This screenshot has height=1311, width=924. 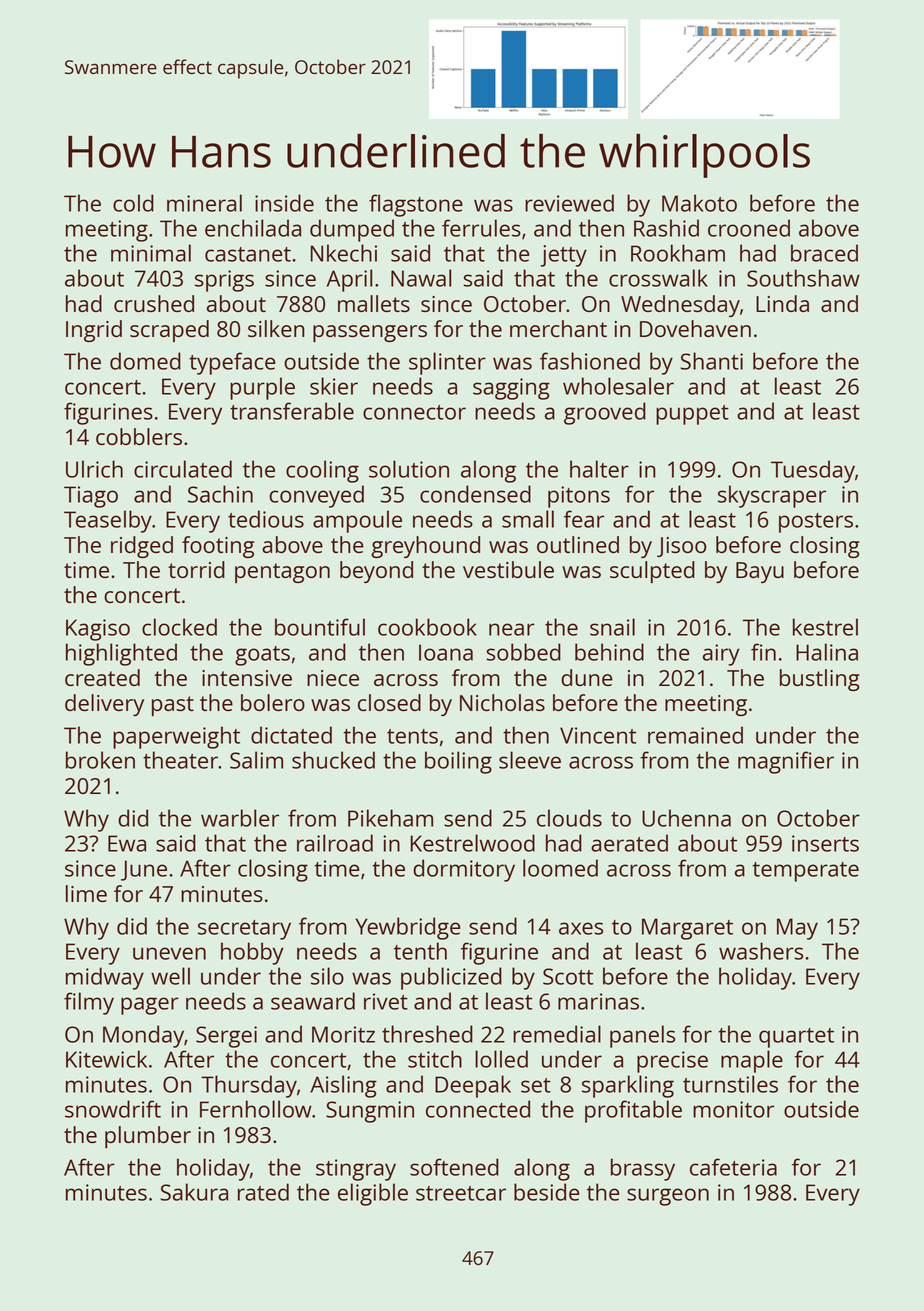 What do you see at coordinates (587, 677) in the screenshot?
I see `dune` at bounding box center [587, 677].
